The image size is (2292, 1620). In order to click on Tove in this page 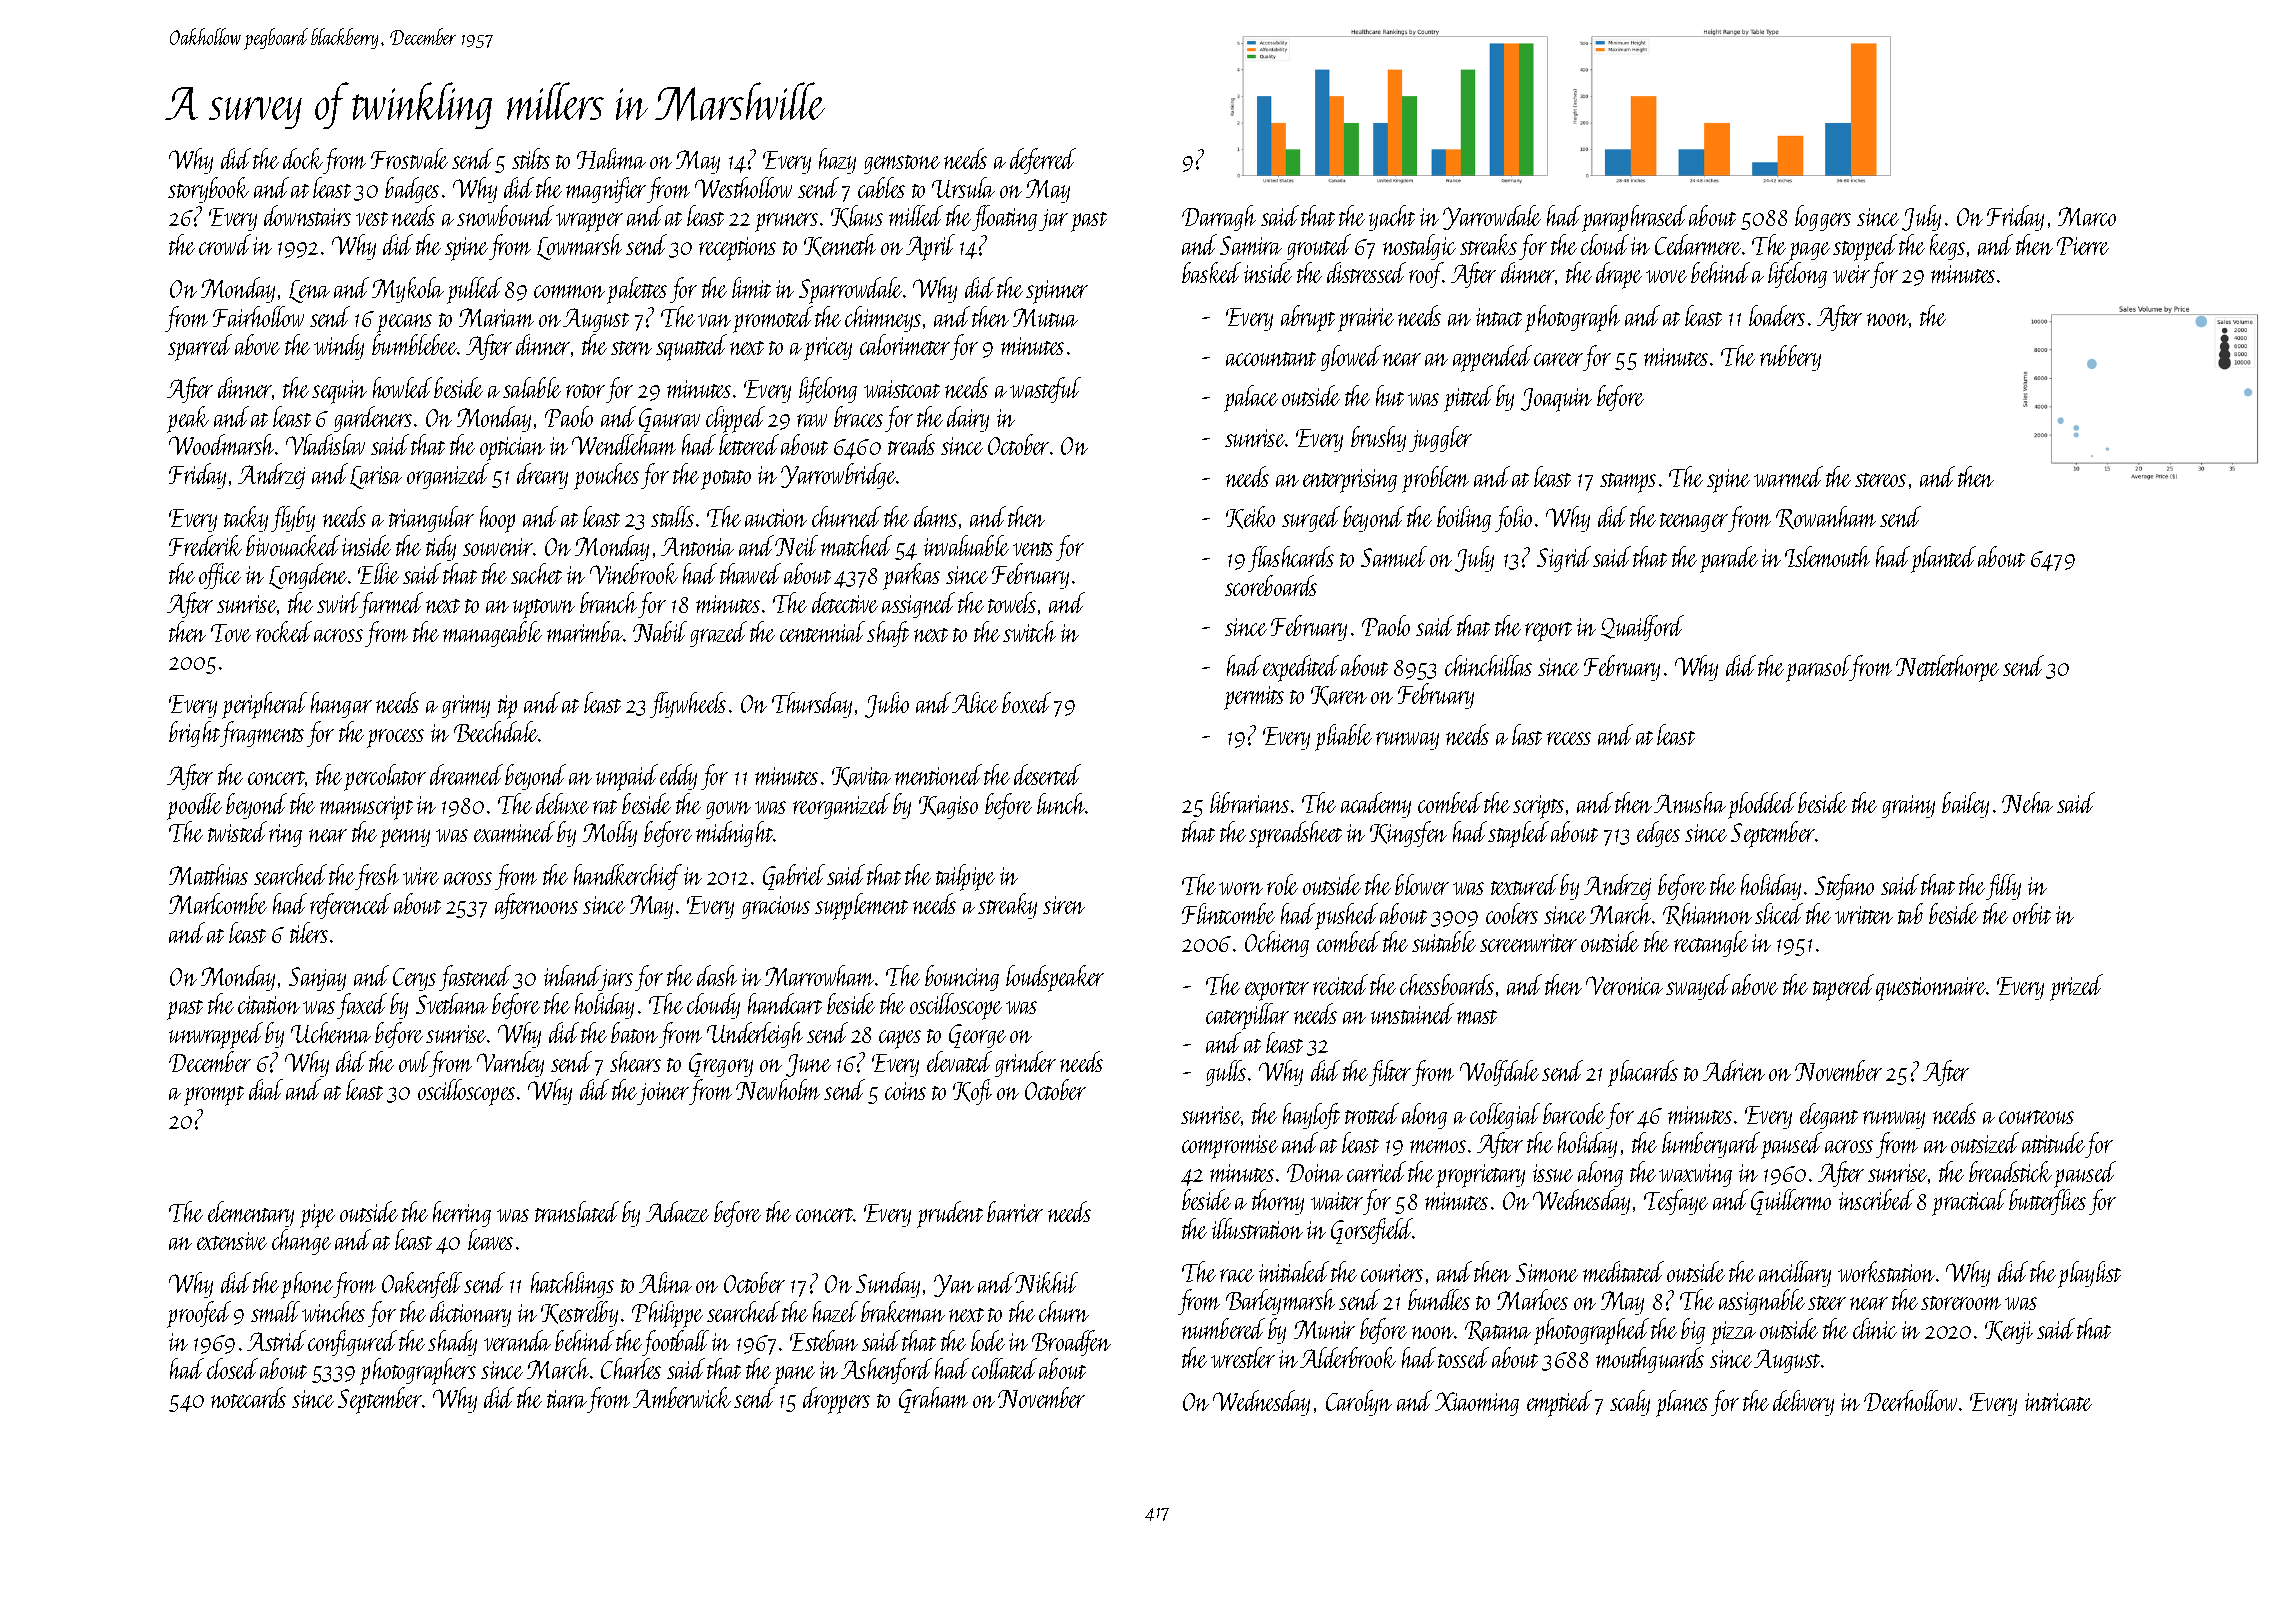, I will do `click(231, 633)`.
